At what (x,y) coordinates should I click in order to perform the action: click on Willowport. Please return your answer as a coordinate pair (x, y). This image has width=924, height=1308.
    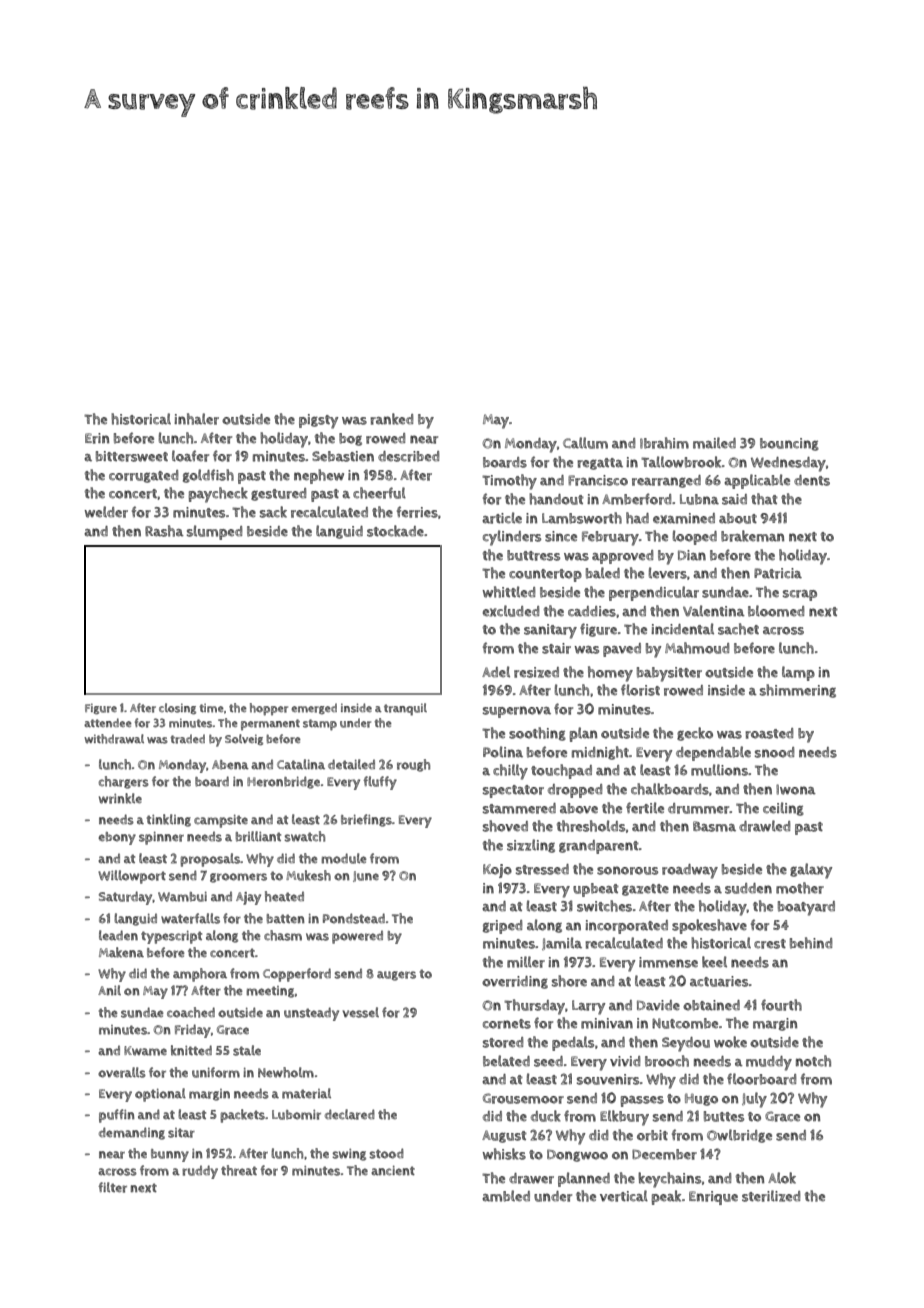
    Looking at the image, I should click on (132, 877).
